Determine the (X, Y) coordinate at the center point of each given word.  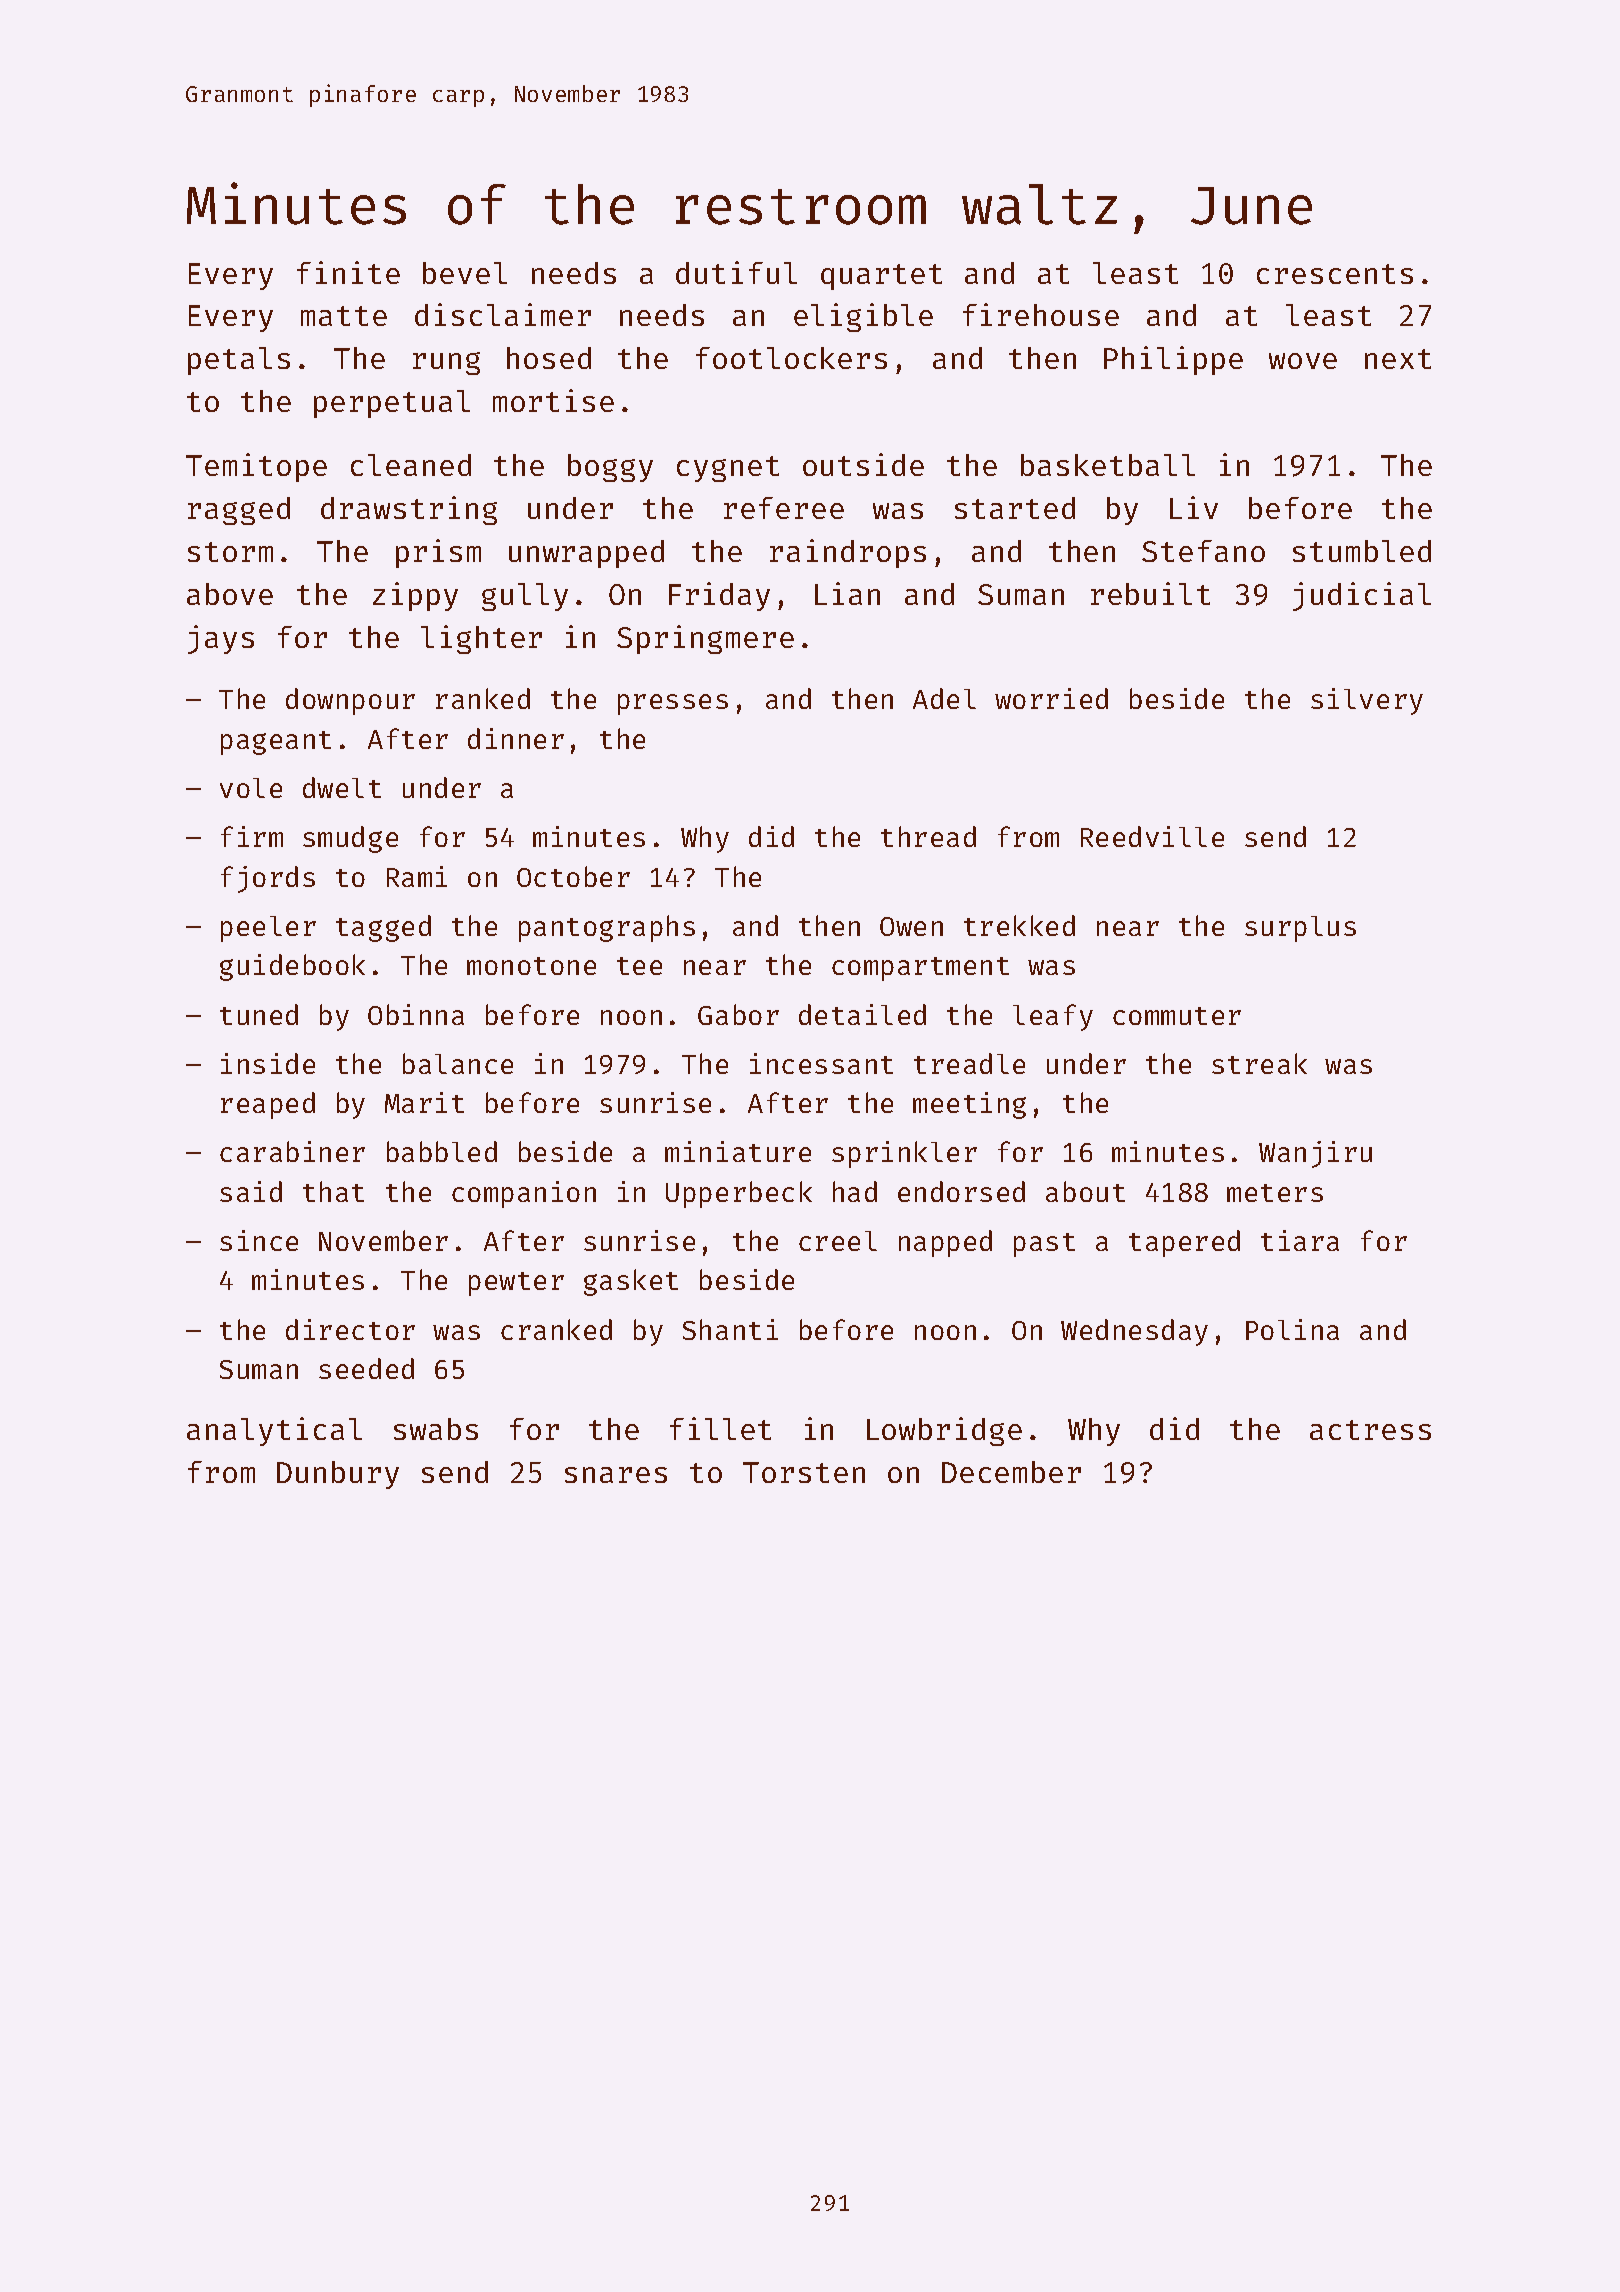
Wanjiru (1315, 1154)
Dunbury (338, 1475)
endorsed (961, 1191)
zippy (415, 596)
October (573, 876)
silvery (1367, 701)
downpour (350, 701)
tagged (383, 928)
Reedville (1152, 836)
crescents (1335, 274)
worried (1051, 698)
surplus (1300, 929)
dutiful (736, 272)
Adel (944, 698)
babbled (442, 1151)
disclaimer (503, 314)
